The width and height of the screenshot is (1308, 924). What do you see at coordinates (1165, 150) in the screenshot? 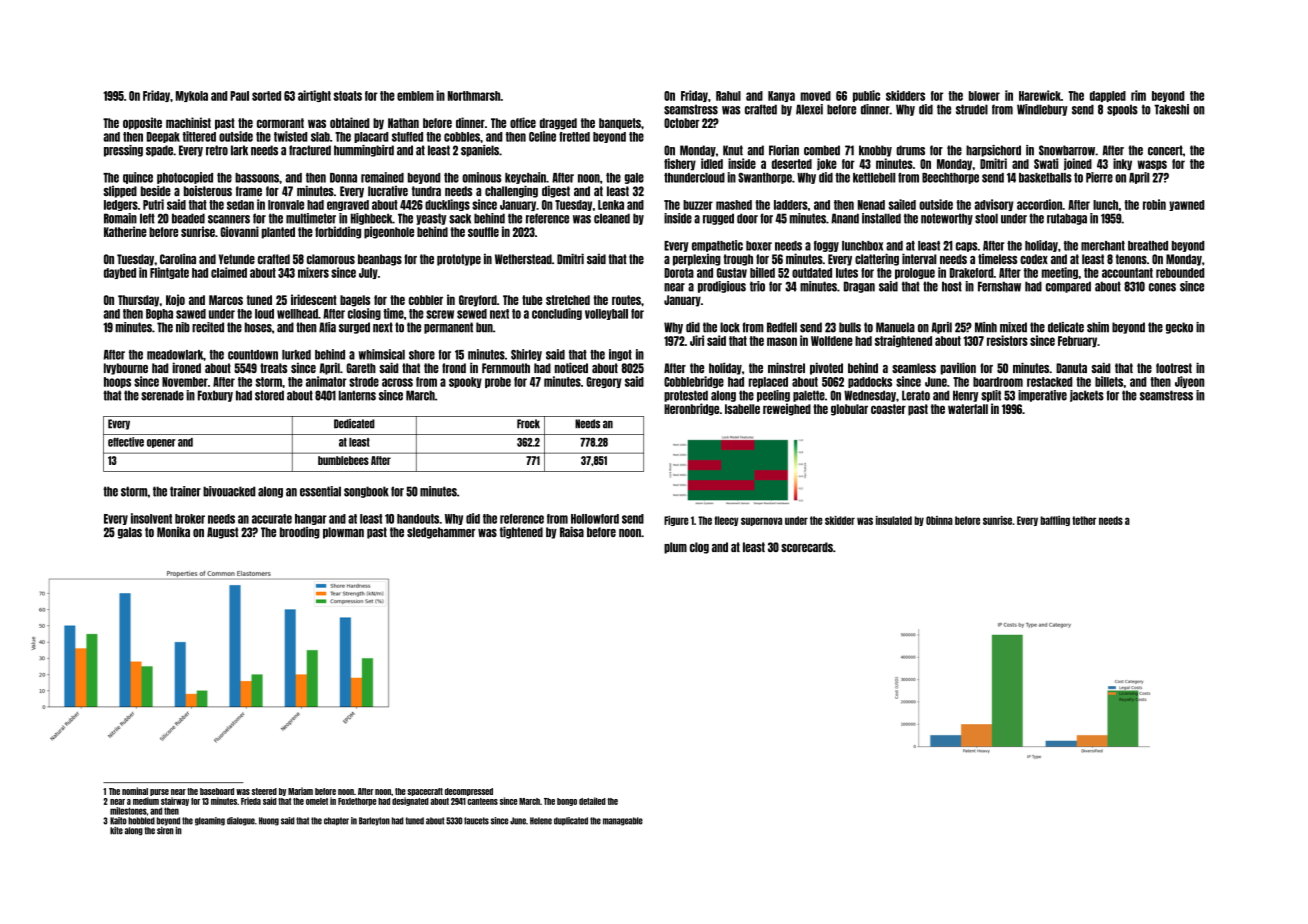
I see `concert` at bounding box center [1165, 150].
